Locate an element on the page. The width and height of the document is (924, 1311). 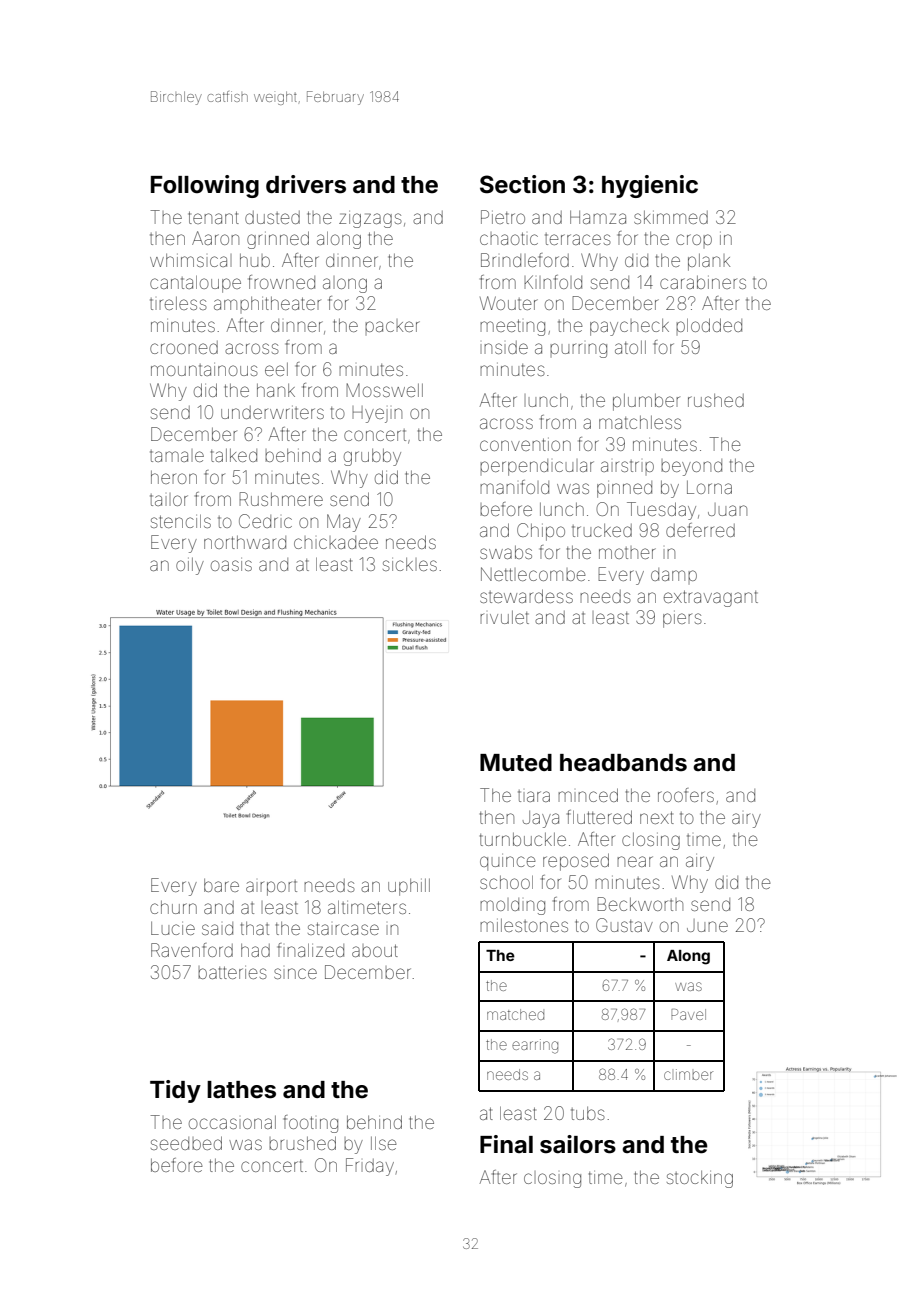
Muted is located at coordinates (516, 763).
